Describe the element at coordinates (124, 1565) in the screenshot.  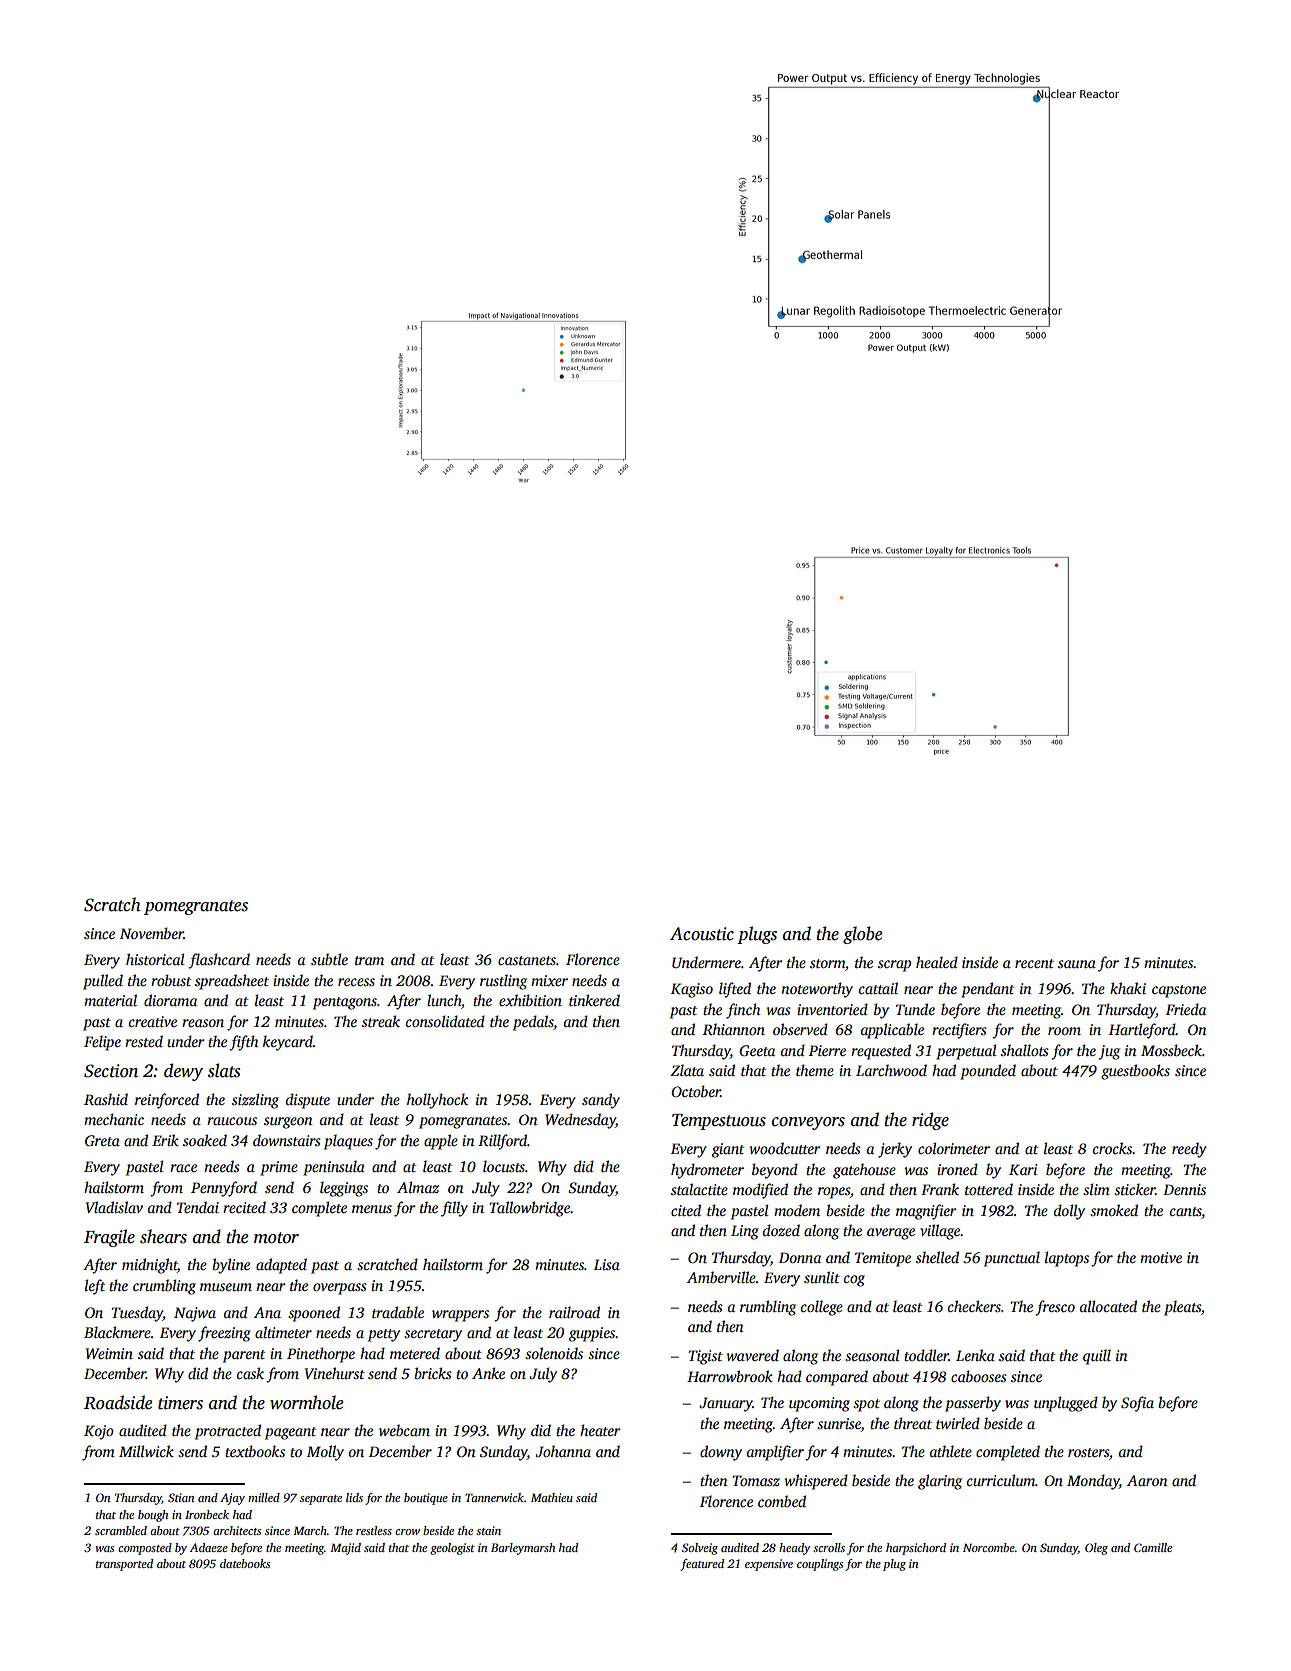
I see `transported` at that location.
